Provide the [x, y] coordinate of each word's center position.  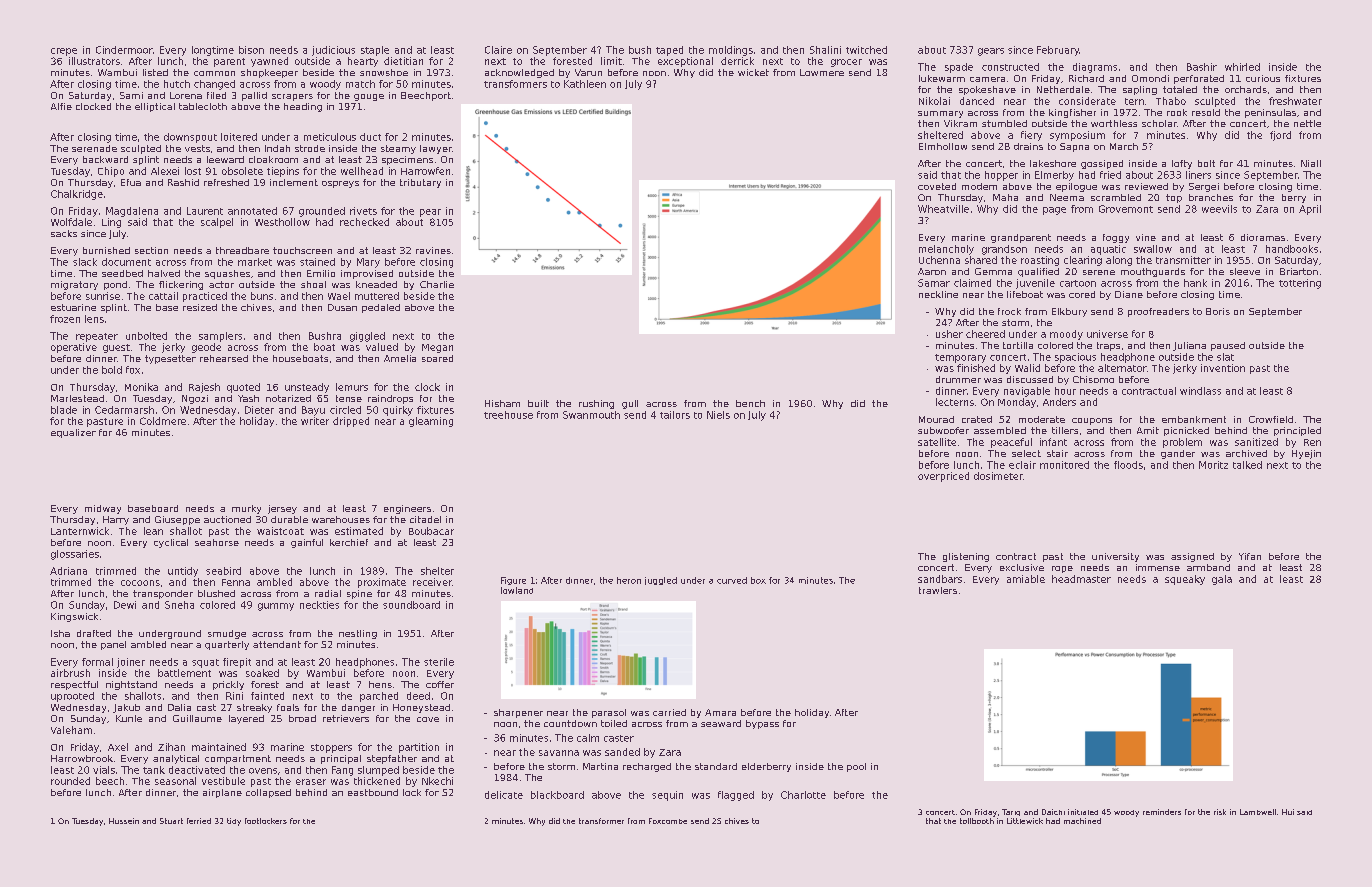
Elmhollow [943, 146]
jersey [282, 509]
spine [359, 594]
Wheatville [943, 209]
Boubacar [431, 531]
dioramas [1263, 237]
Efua [131, 182]
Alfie [61, 106]
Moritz [1213, 465]
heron [629, 580]
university [1115, 557]
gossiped [1102, 164]
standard [716, 766]
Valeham [71, 730]
